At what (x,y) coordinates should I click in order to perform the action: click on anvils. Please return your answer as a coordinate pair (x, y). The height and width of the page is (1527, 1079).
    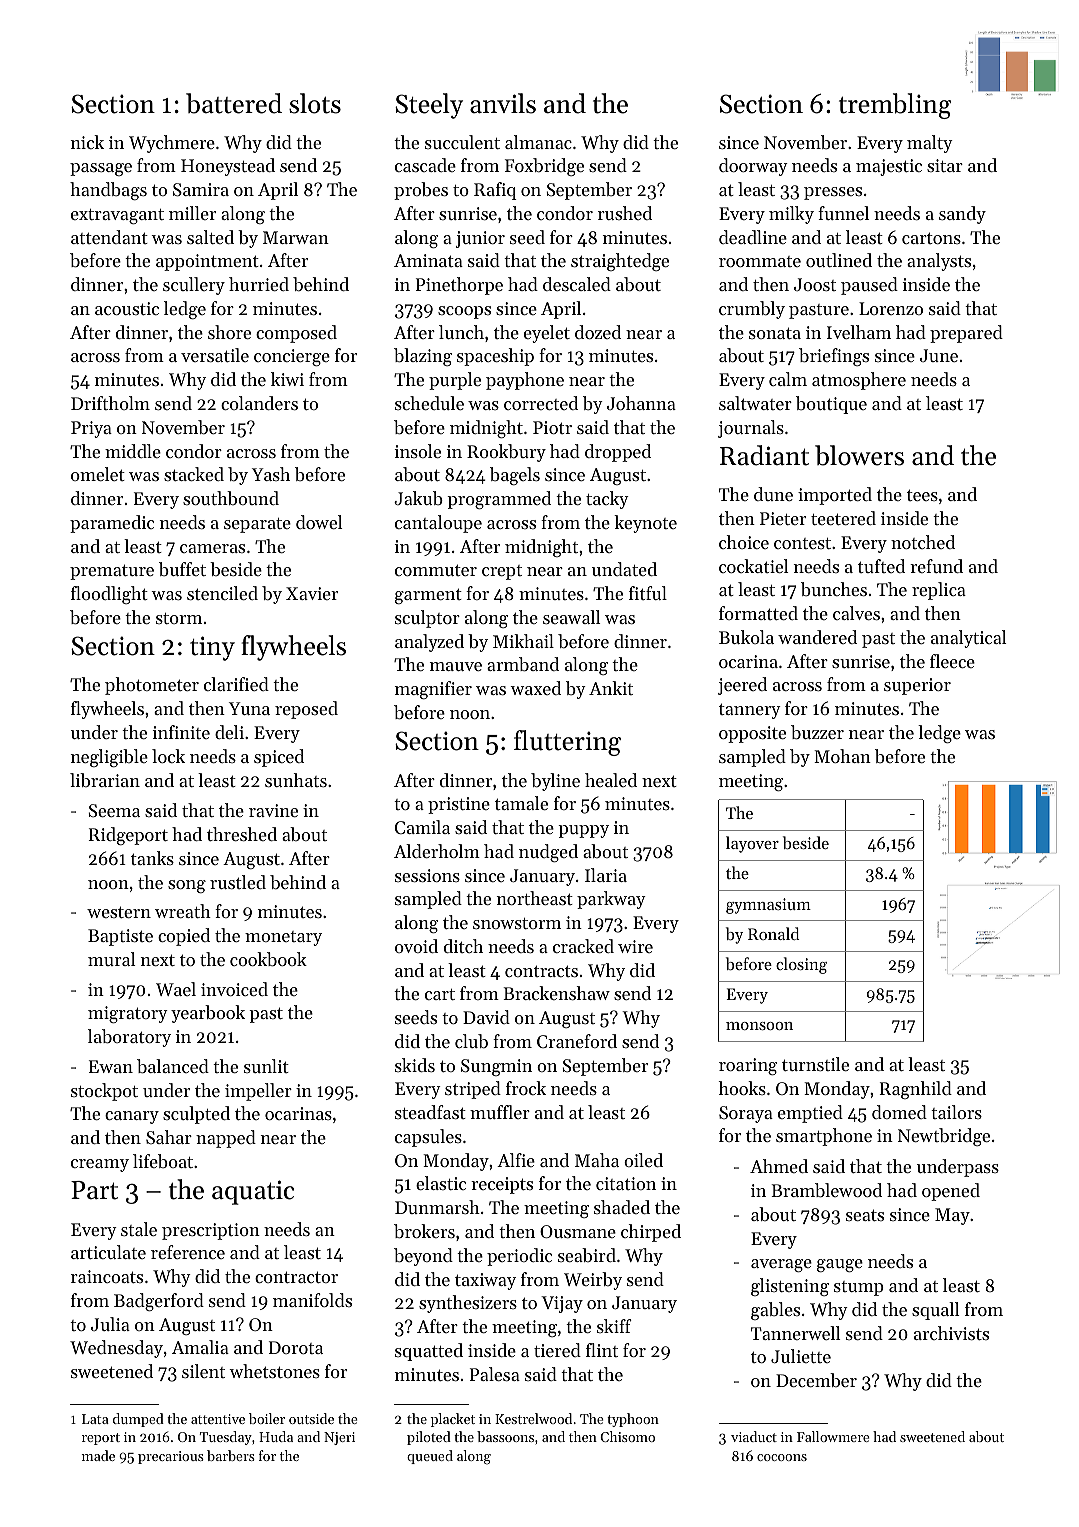
    Looking at the image, I should click on (503, 103).
